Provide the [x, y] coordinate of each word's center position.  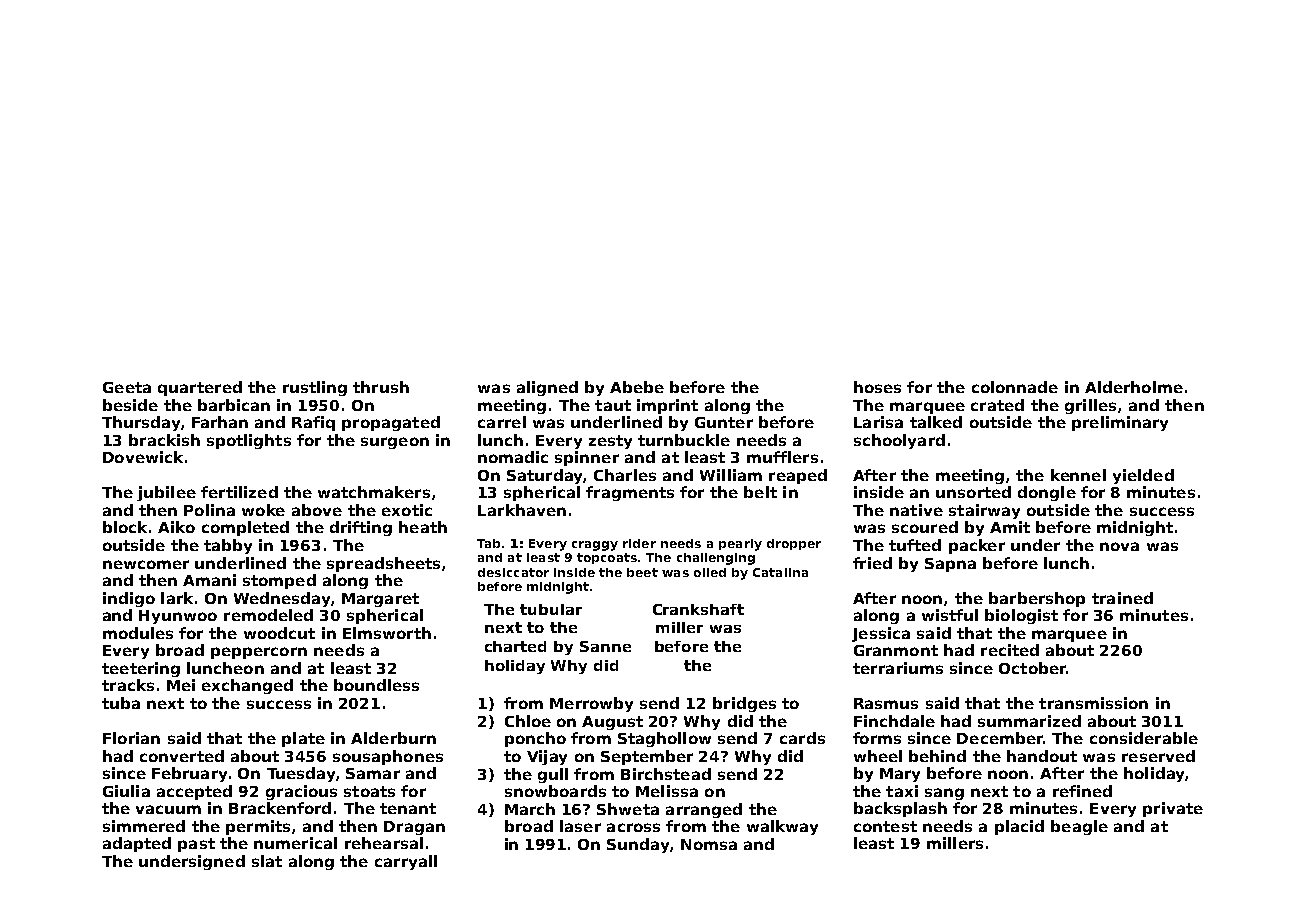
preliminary [1120, 423]
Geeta [127, 387]
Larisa [878, 422]
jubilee [166, 493]
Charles [625, 475]
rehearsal [384, 843]
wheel [878, 756]
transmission [1093, 703]
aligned [547, 388]
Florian [131, 738]
